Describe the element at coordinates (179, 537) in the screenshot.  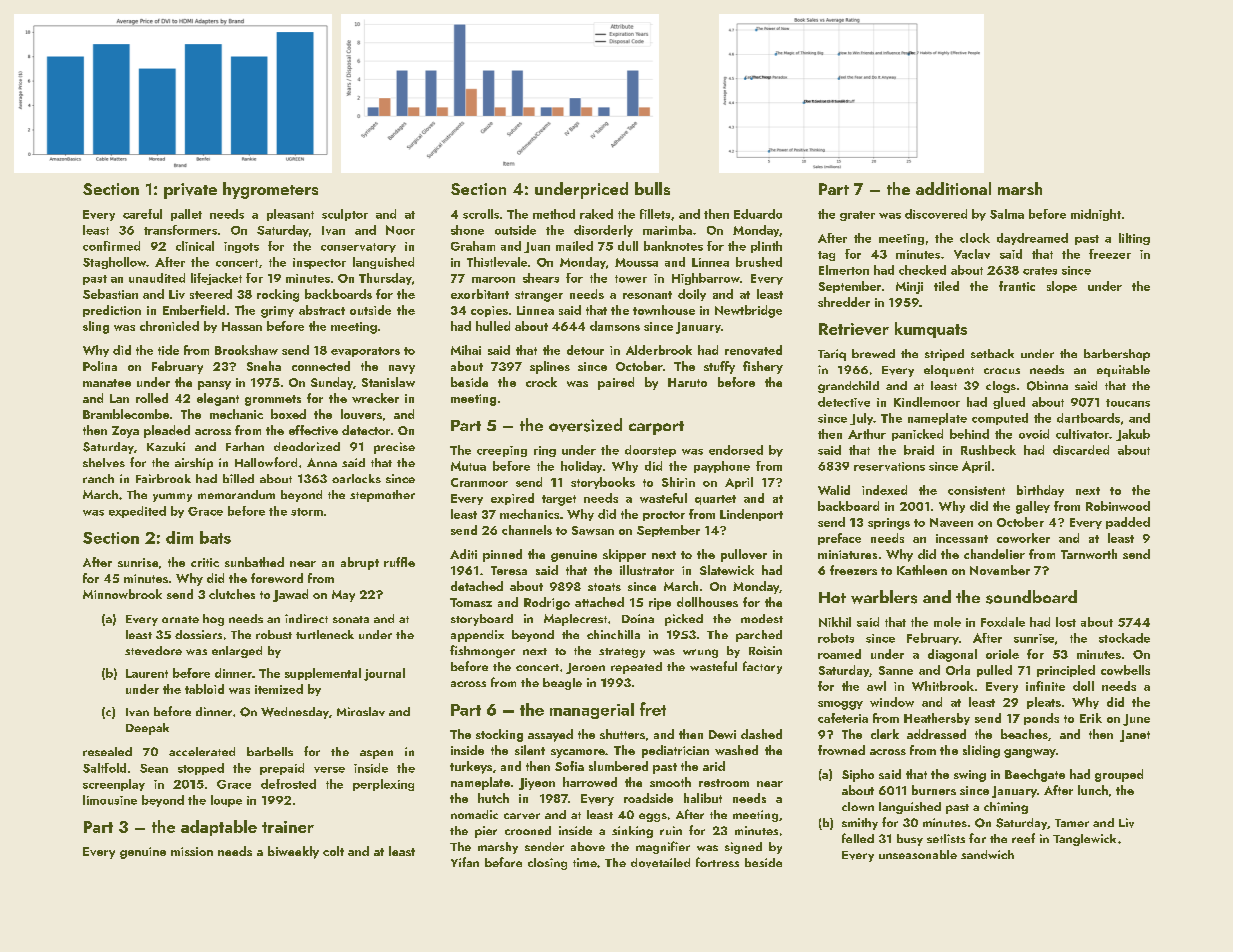
I see `dim` at that location.
